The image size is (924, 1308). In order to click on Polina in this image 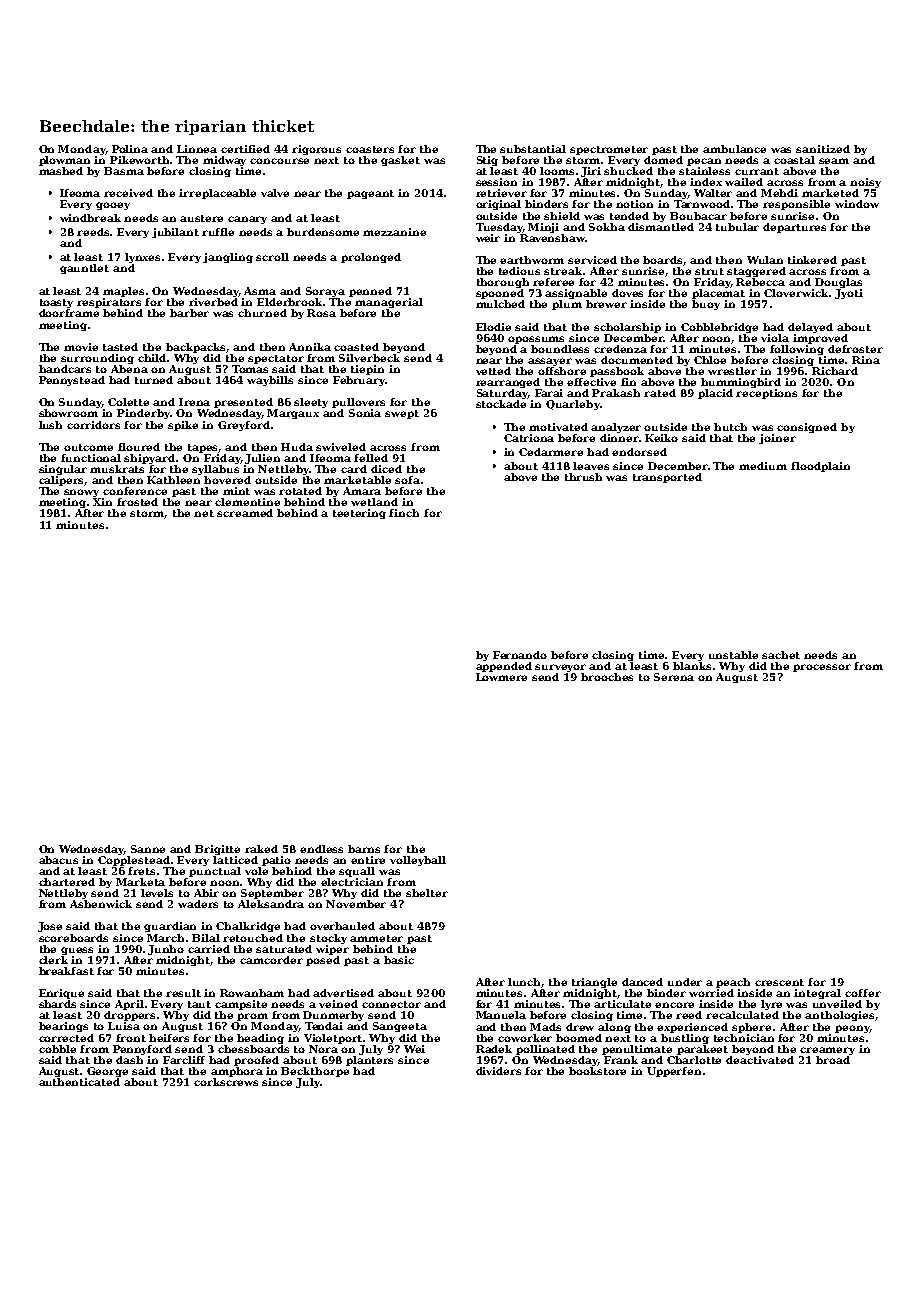, I will do `click(130, 149)`.
